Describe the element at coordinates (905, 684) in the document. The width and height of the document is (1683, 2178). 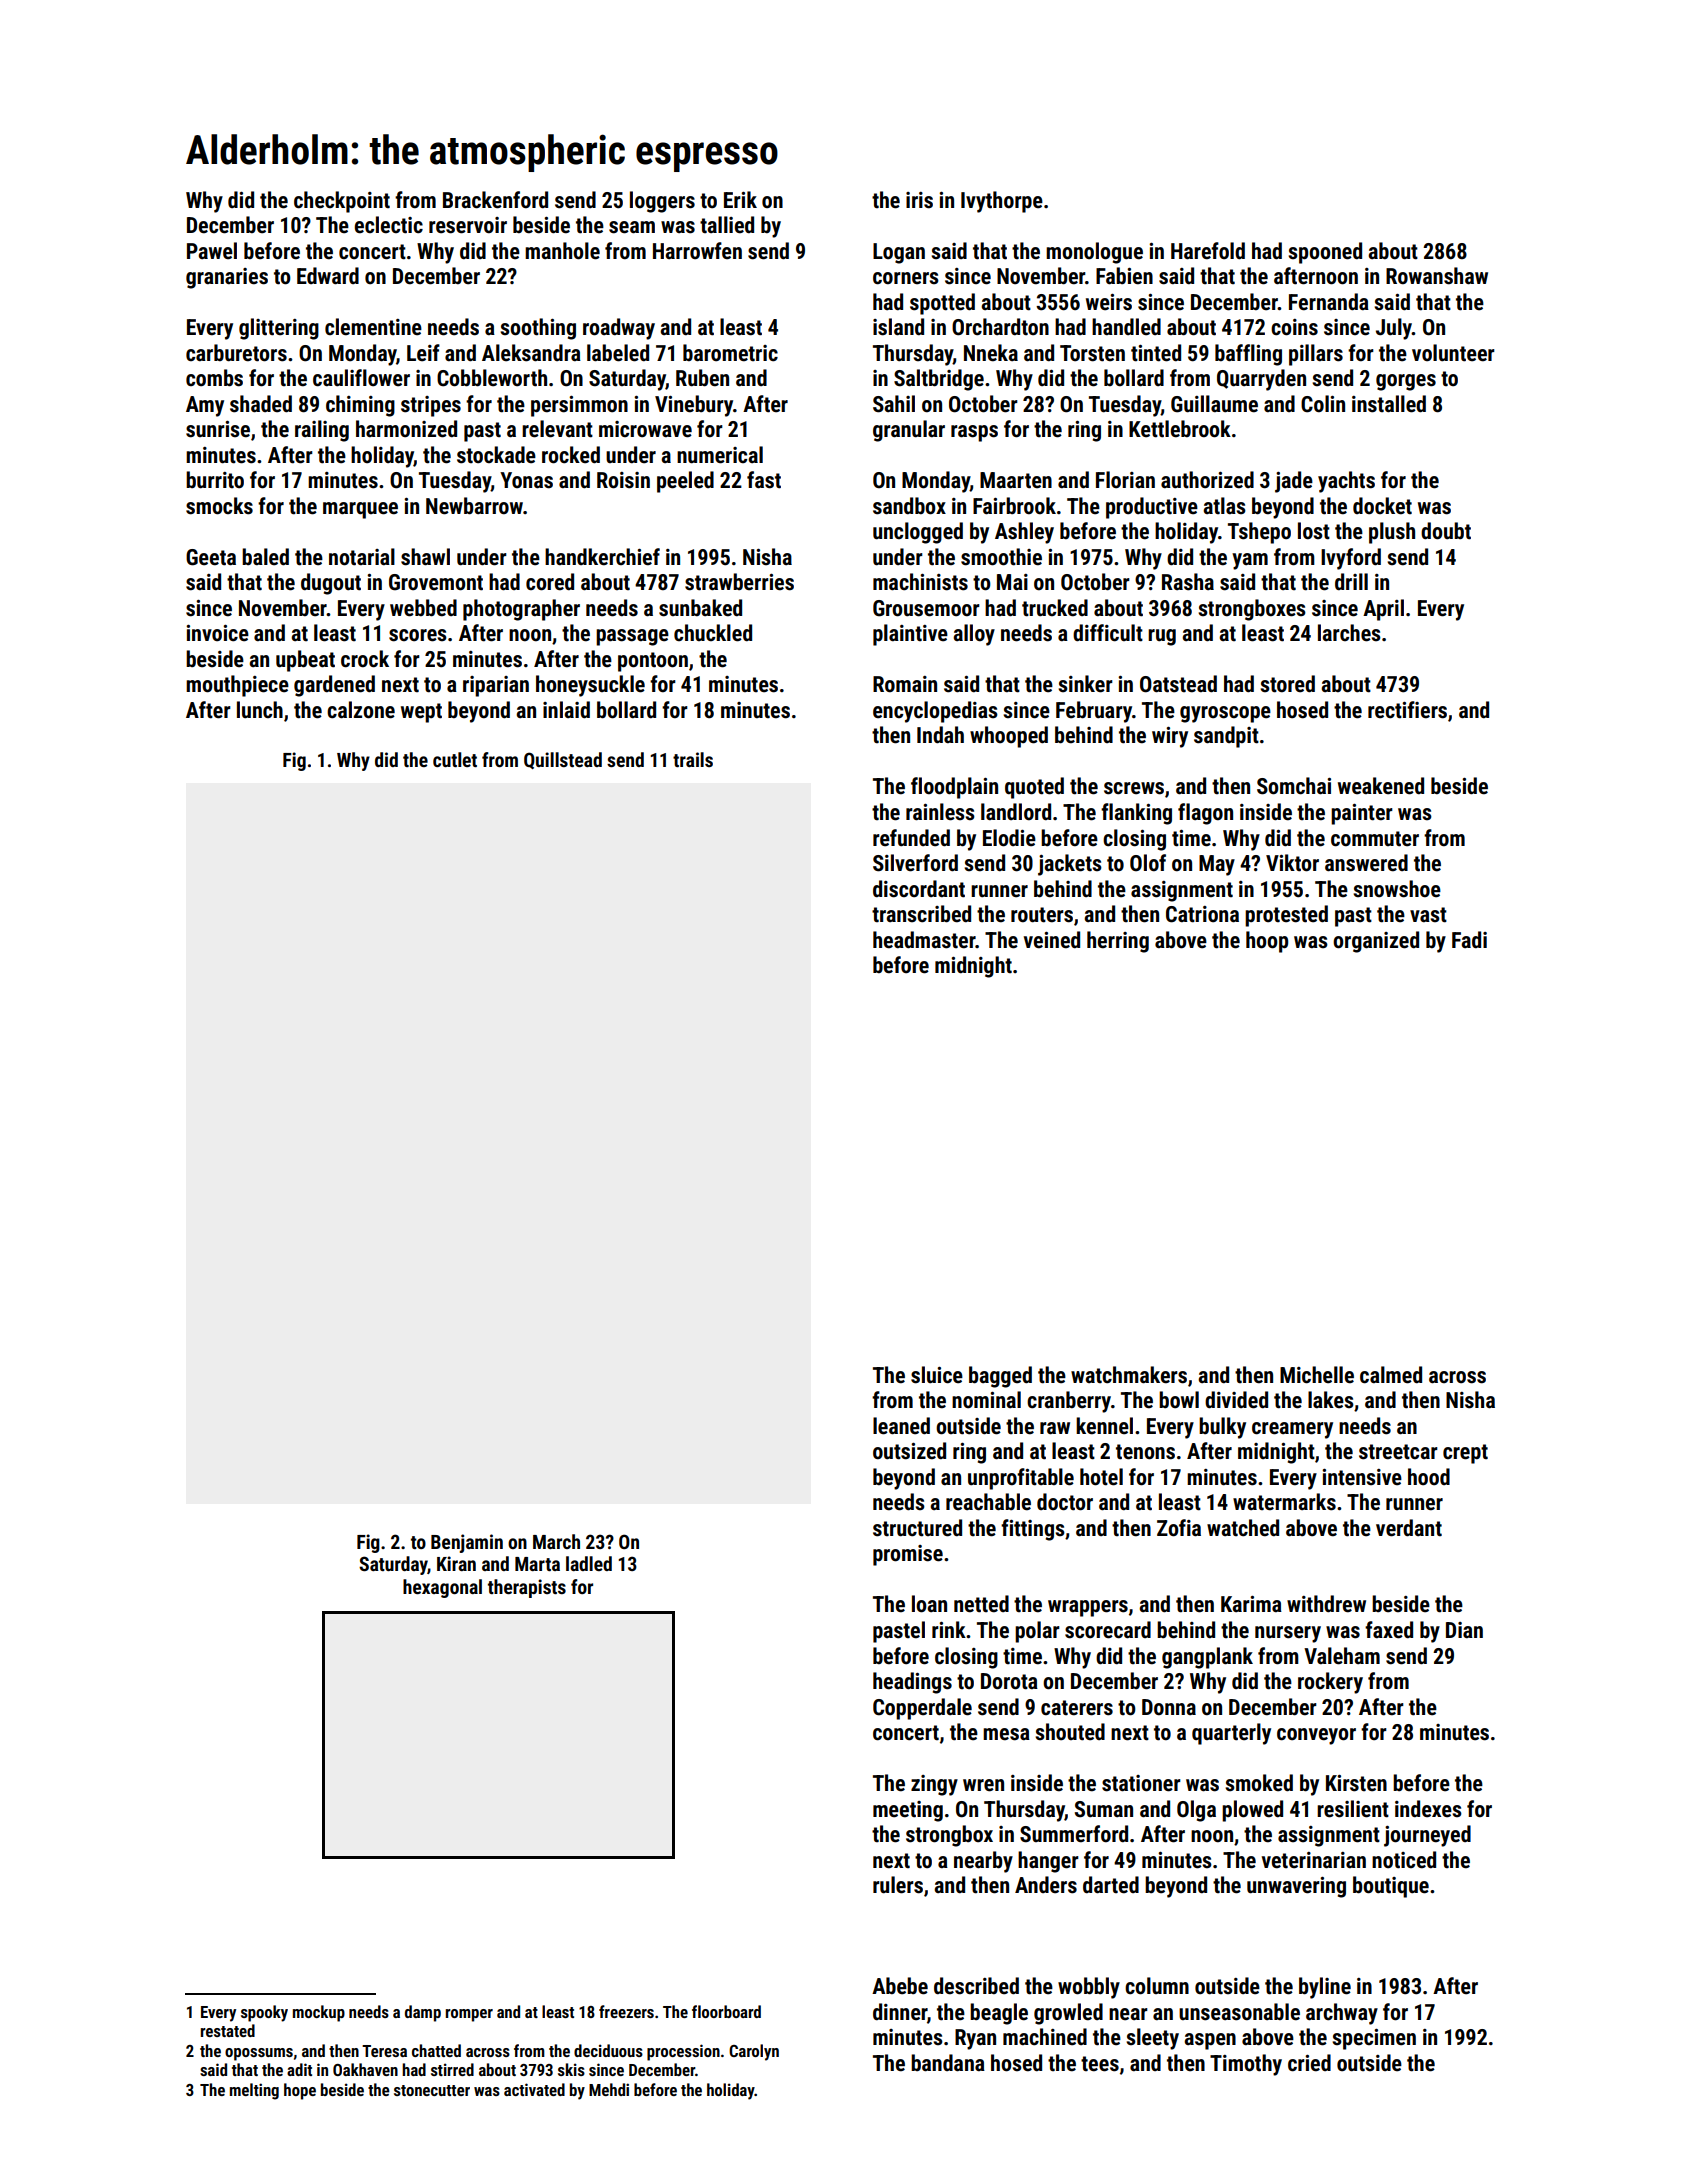
I see `Romain` at that location.
